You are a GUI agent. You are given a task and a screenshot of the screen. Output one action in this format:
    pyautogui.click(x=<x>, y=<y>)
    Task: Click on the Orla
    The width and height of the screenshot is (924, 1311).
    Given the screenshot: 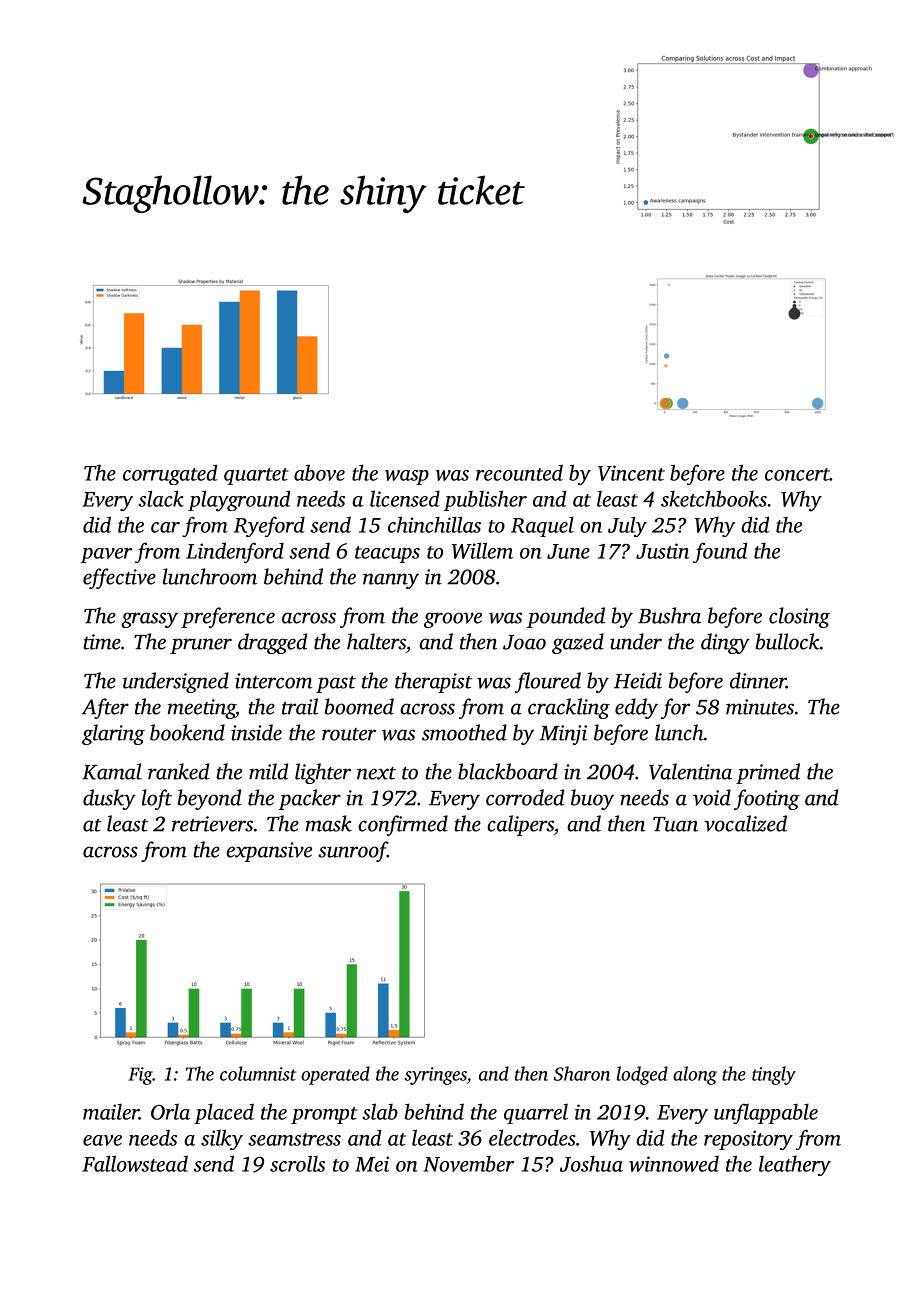 What is the action you would take?
    pyautogui.click(x=170, y=1112)
